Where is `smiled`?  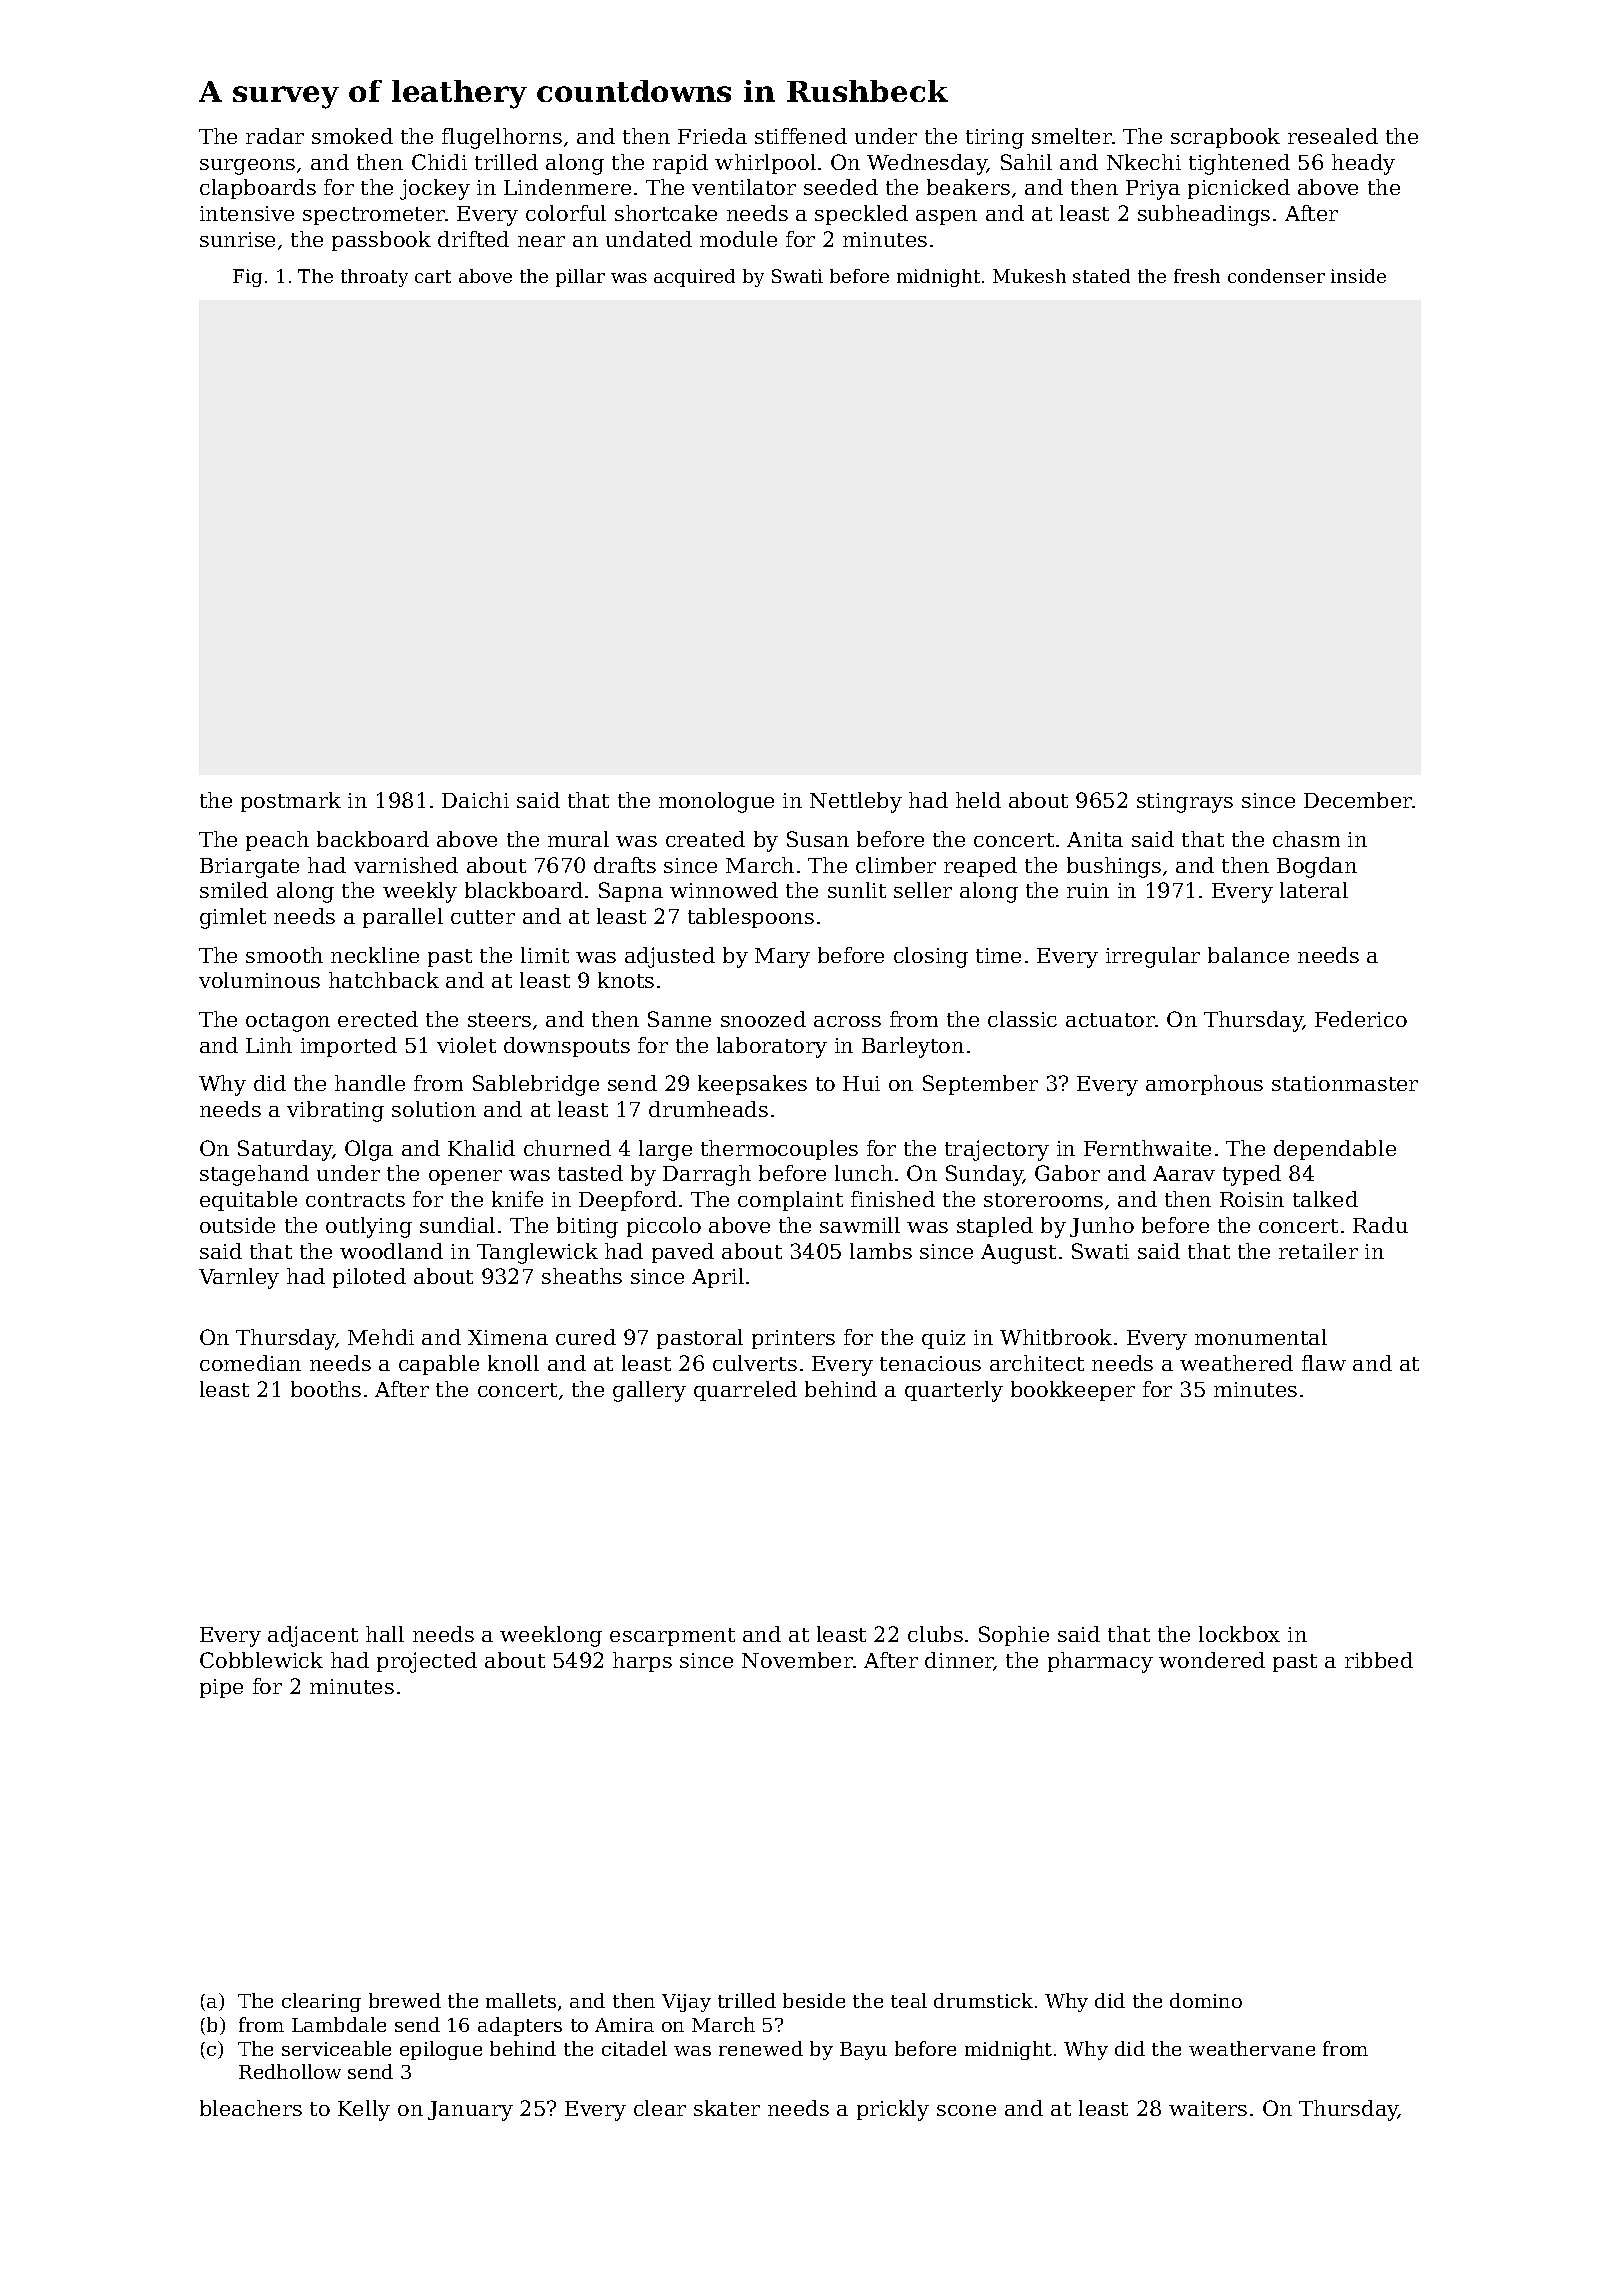
smiled is located at coordinates (234, 890).
